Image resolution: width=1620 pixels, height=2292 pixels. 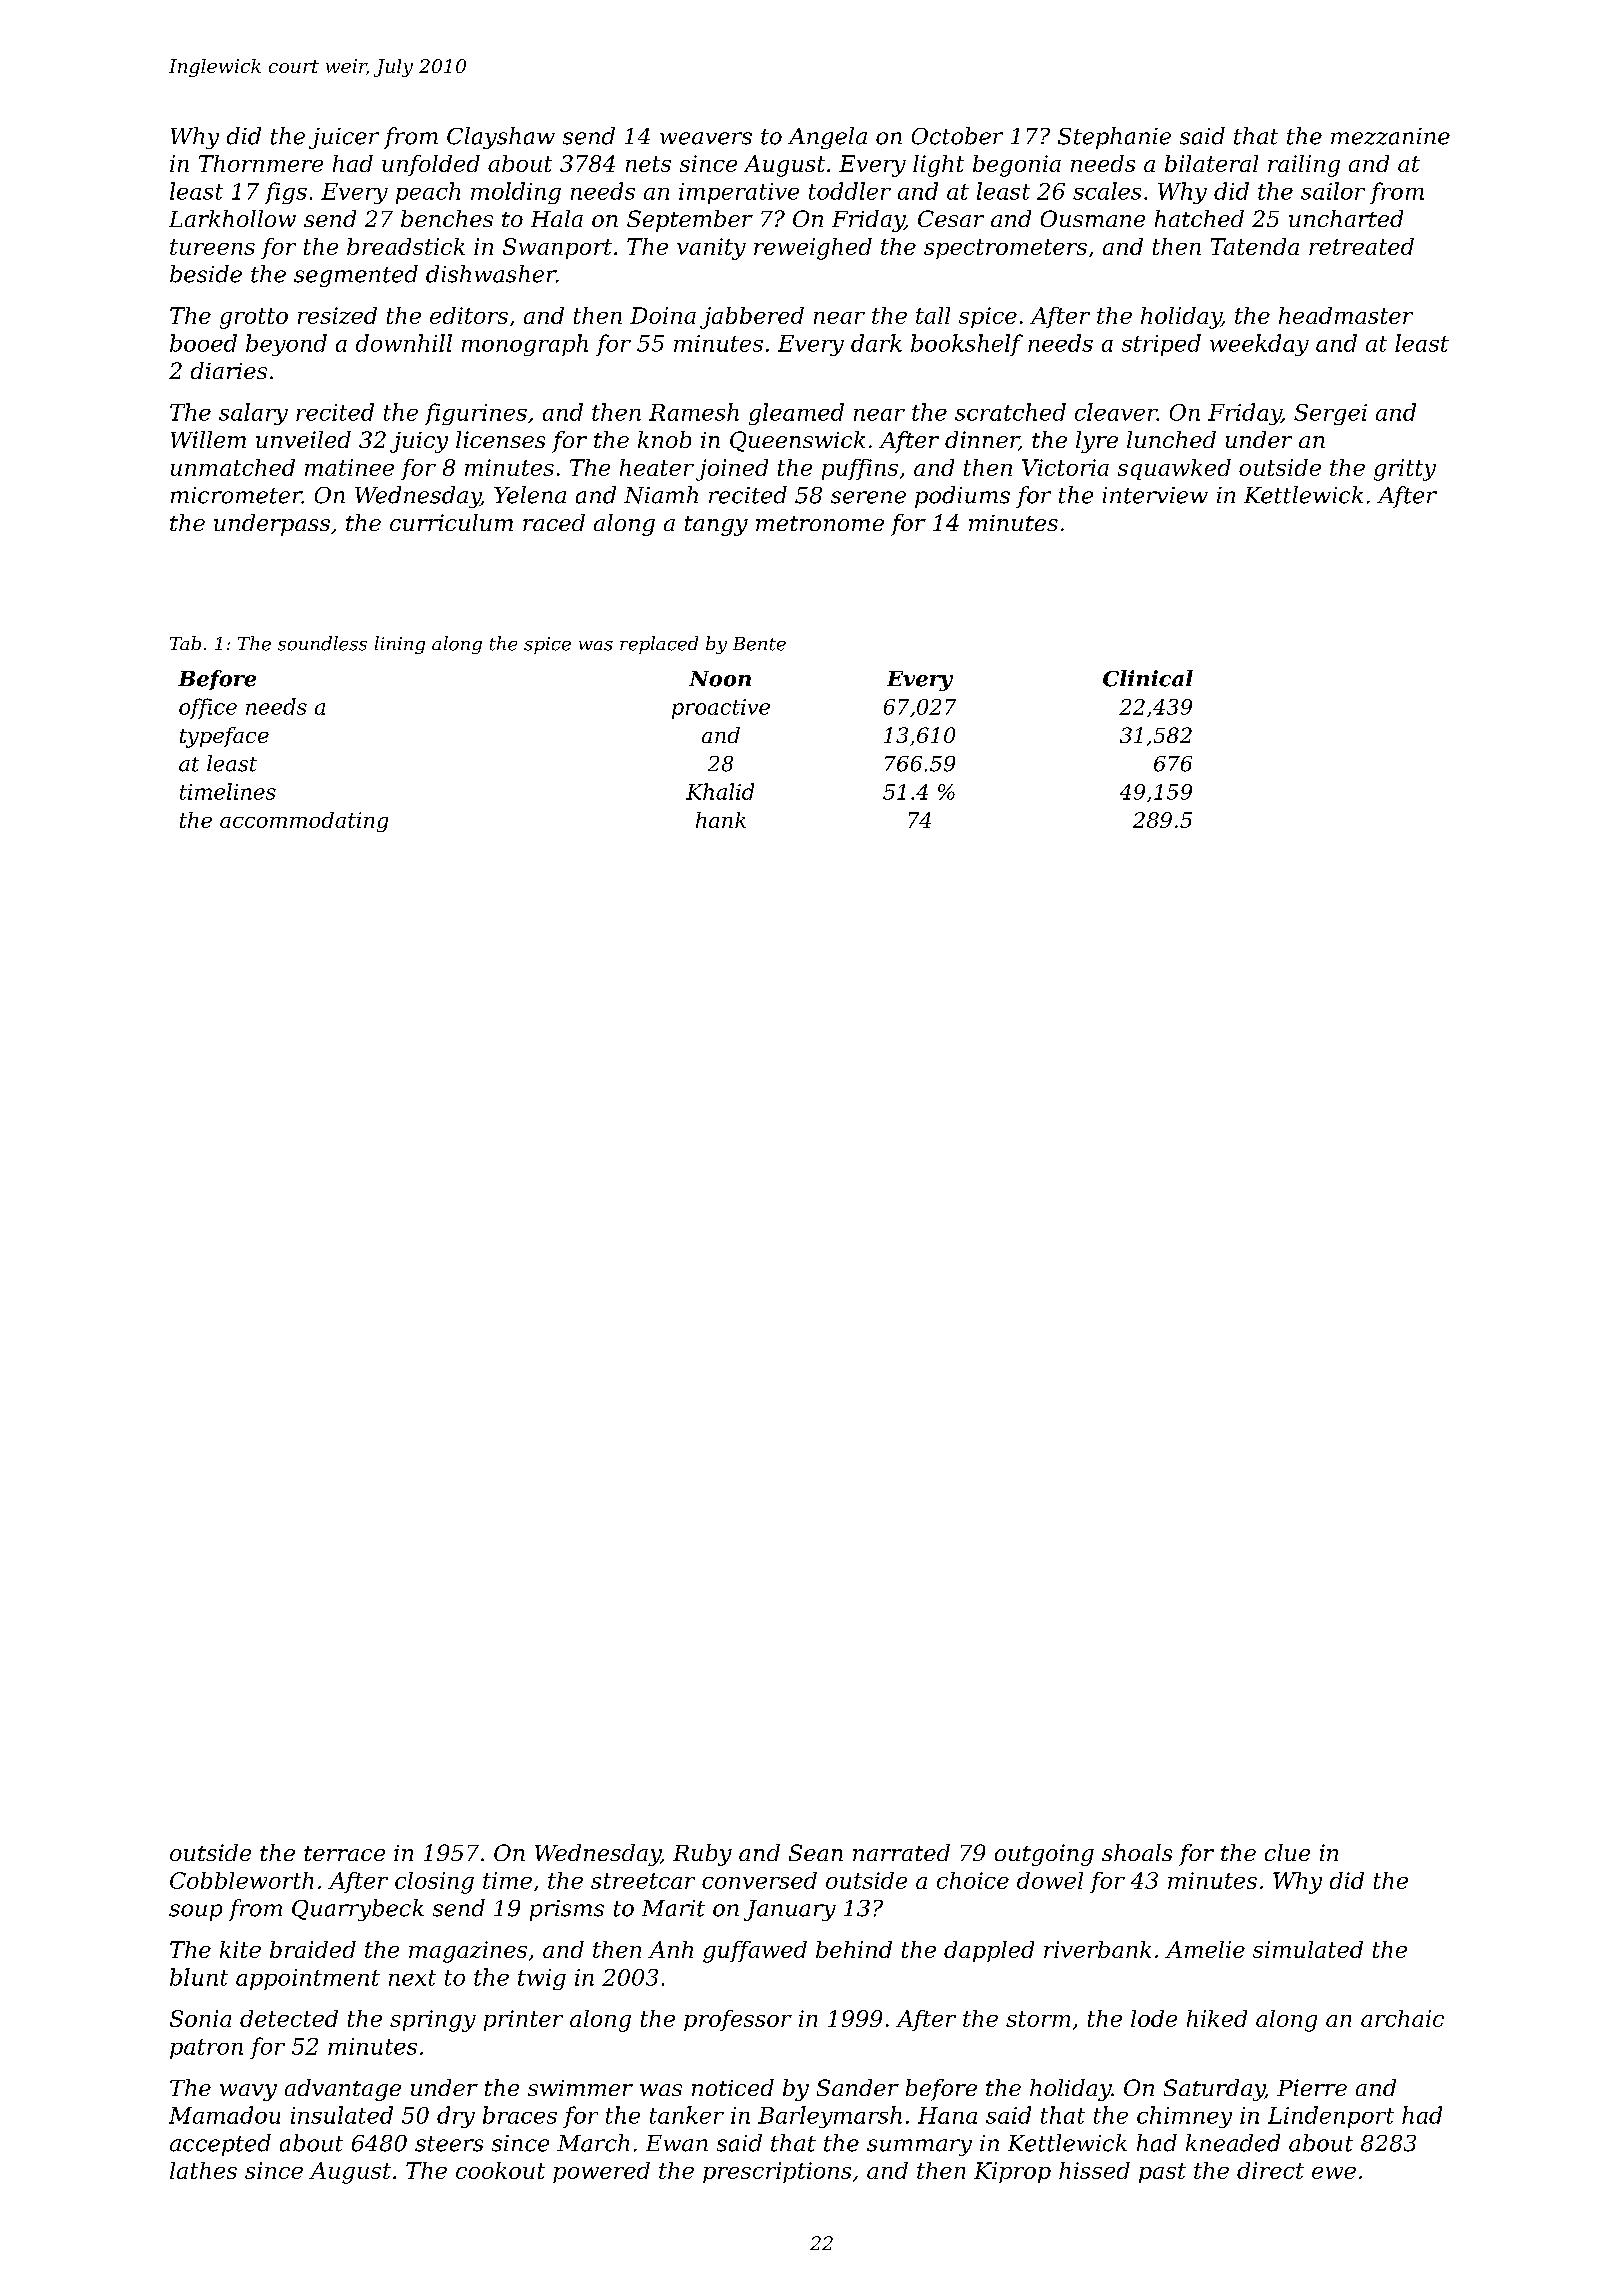 What do you see at coordinates (1211, 163) in the screenshot?
I see `bilateral` at bounding box center [1211, 163].
